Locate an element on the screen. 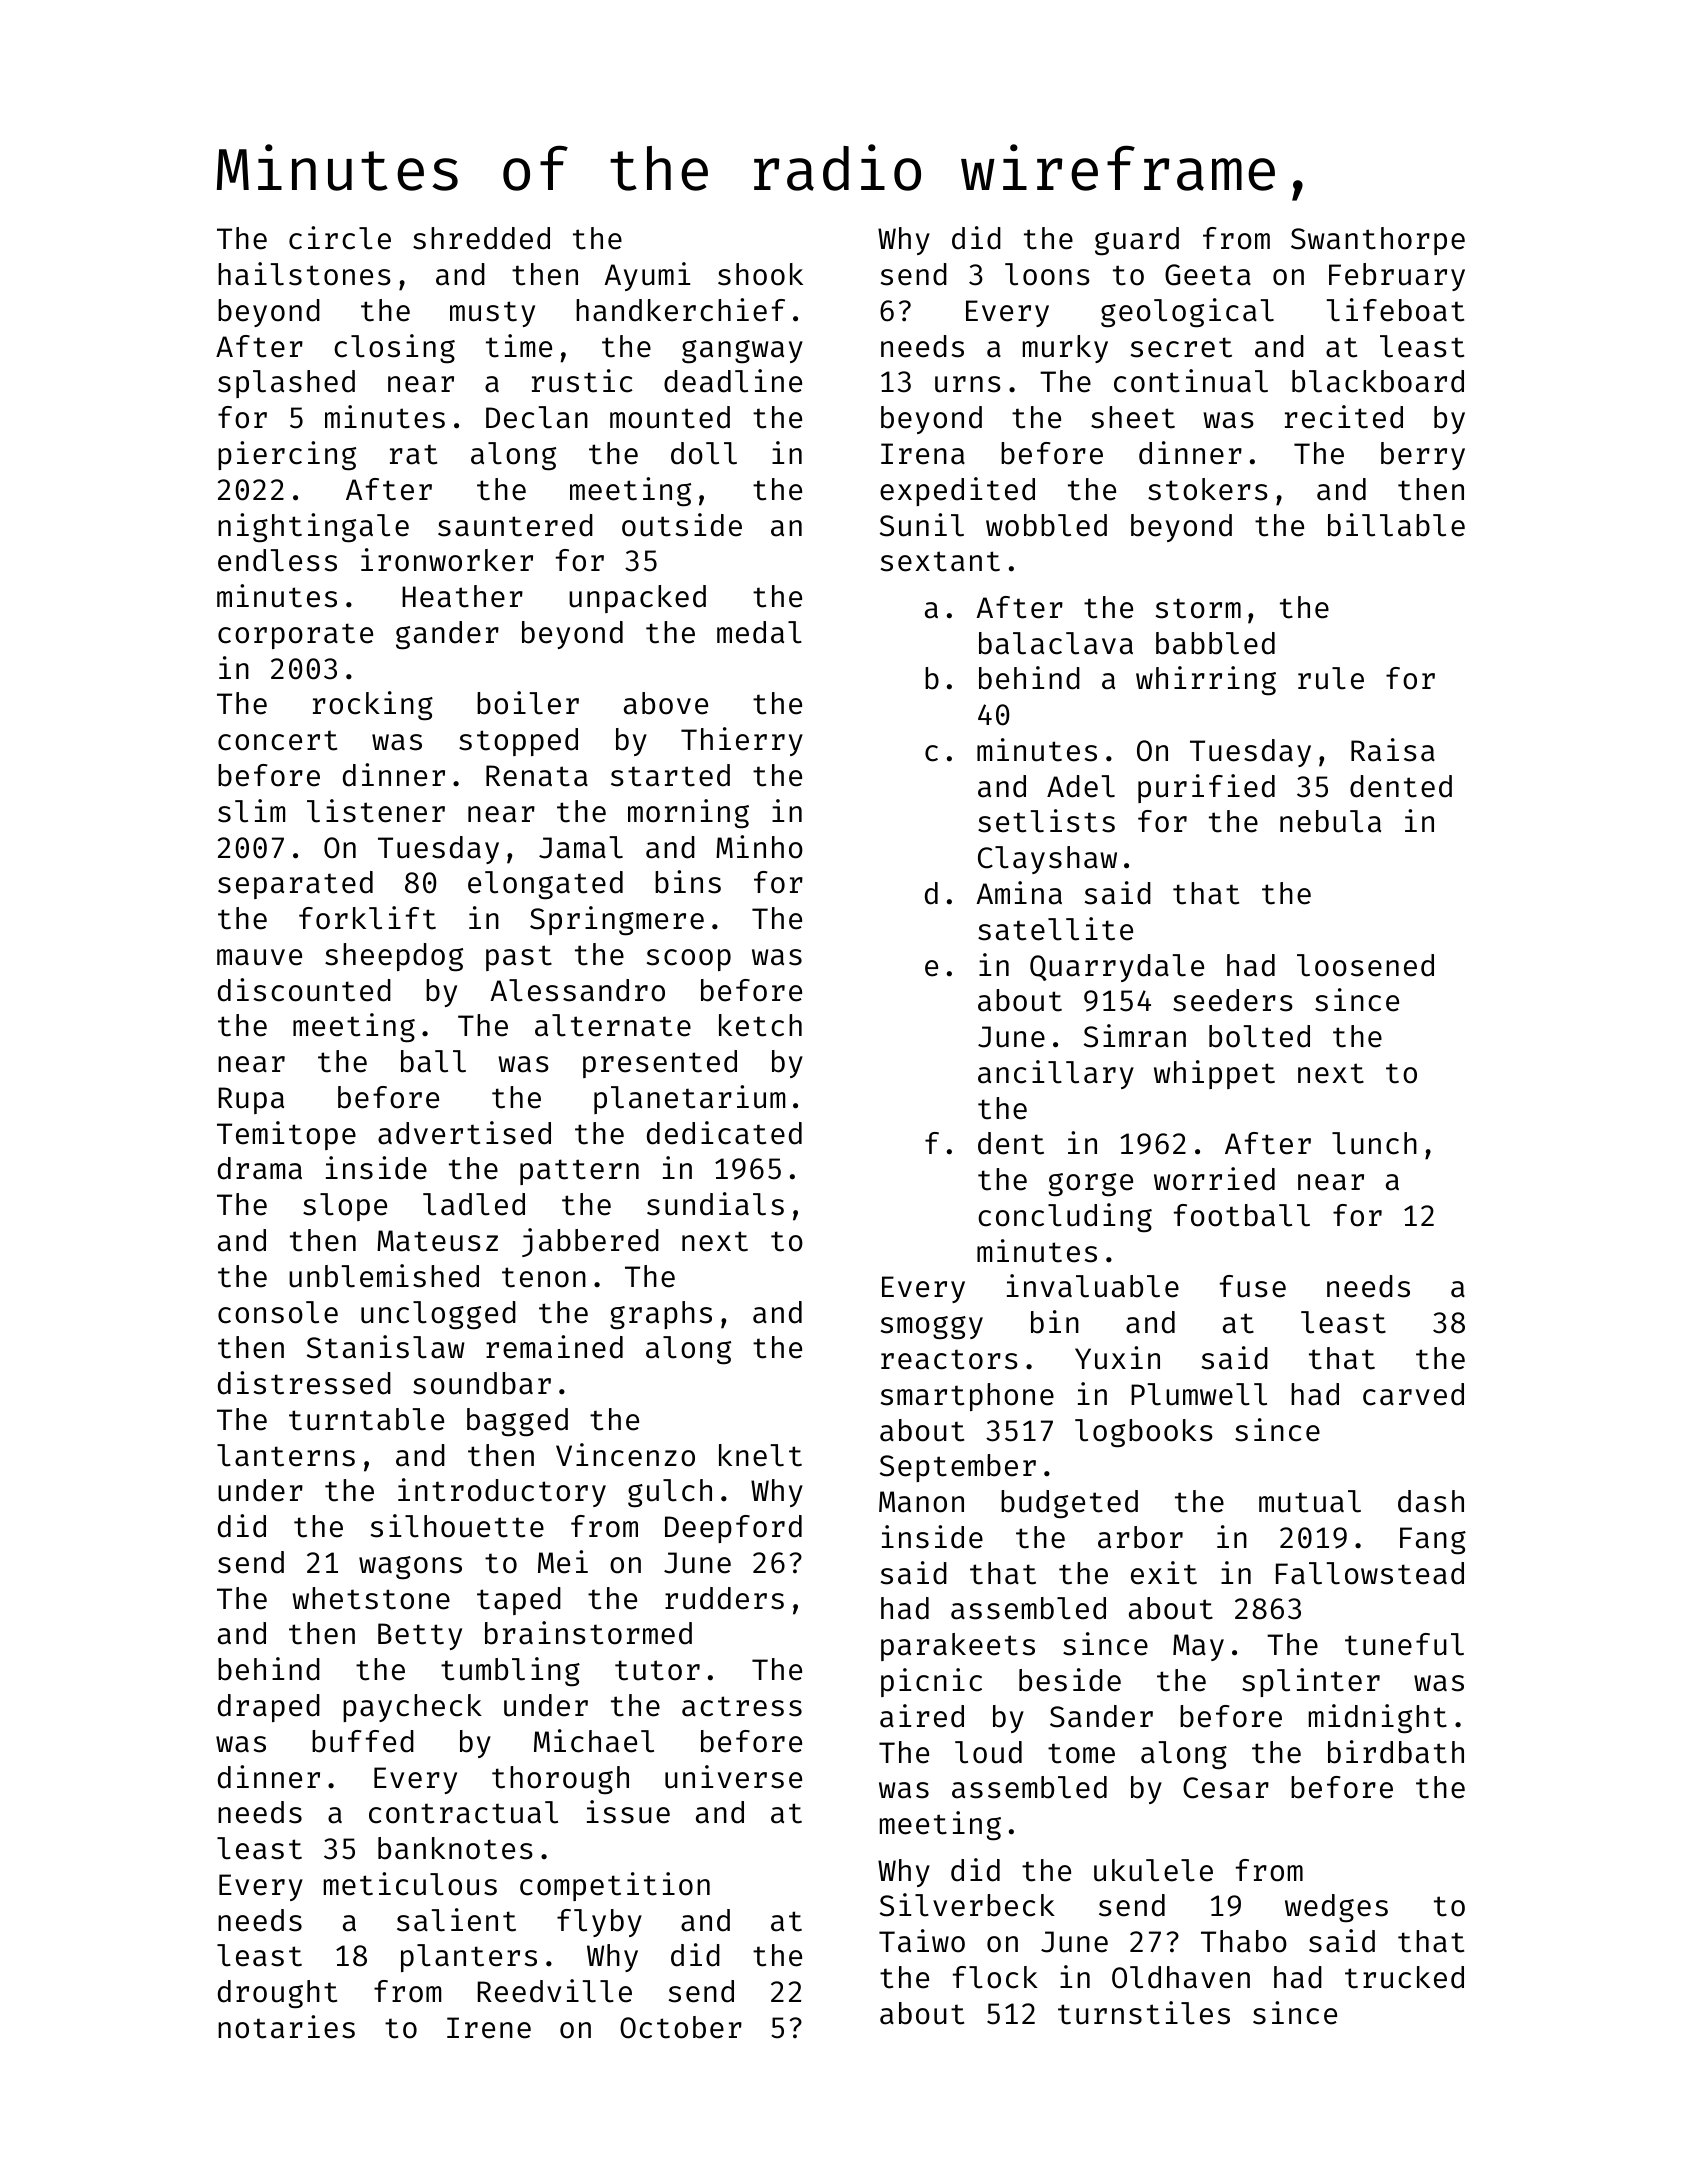  universe is located at coordinates (733, 1777).
